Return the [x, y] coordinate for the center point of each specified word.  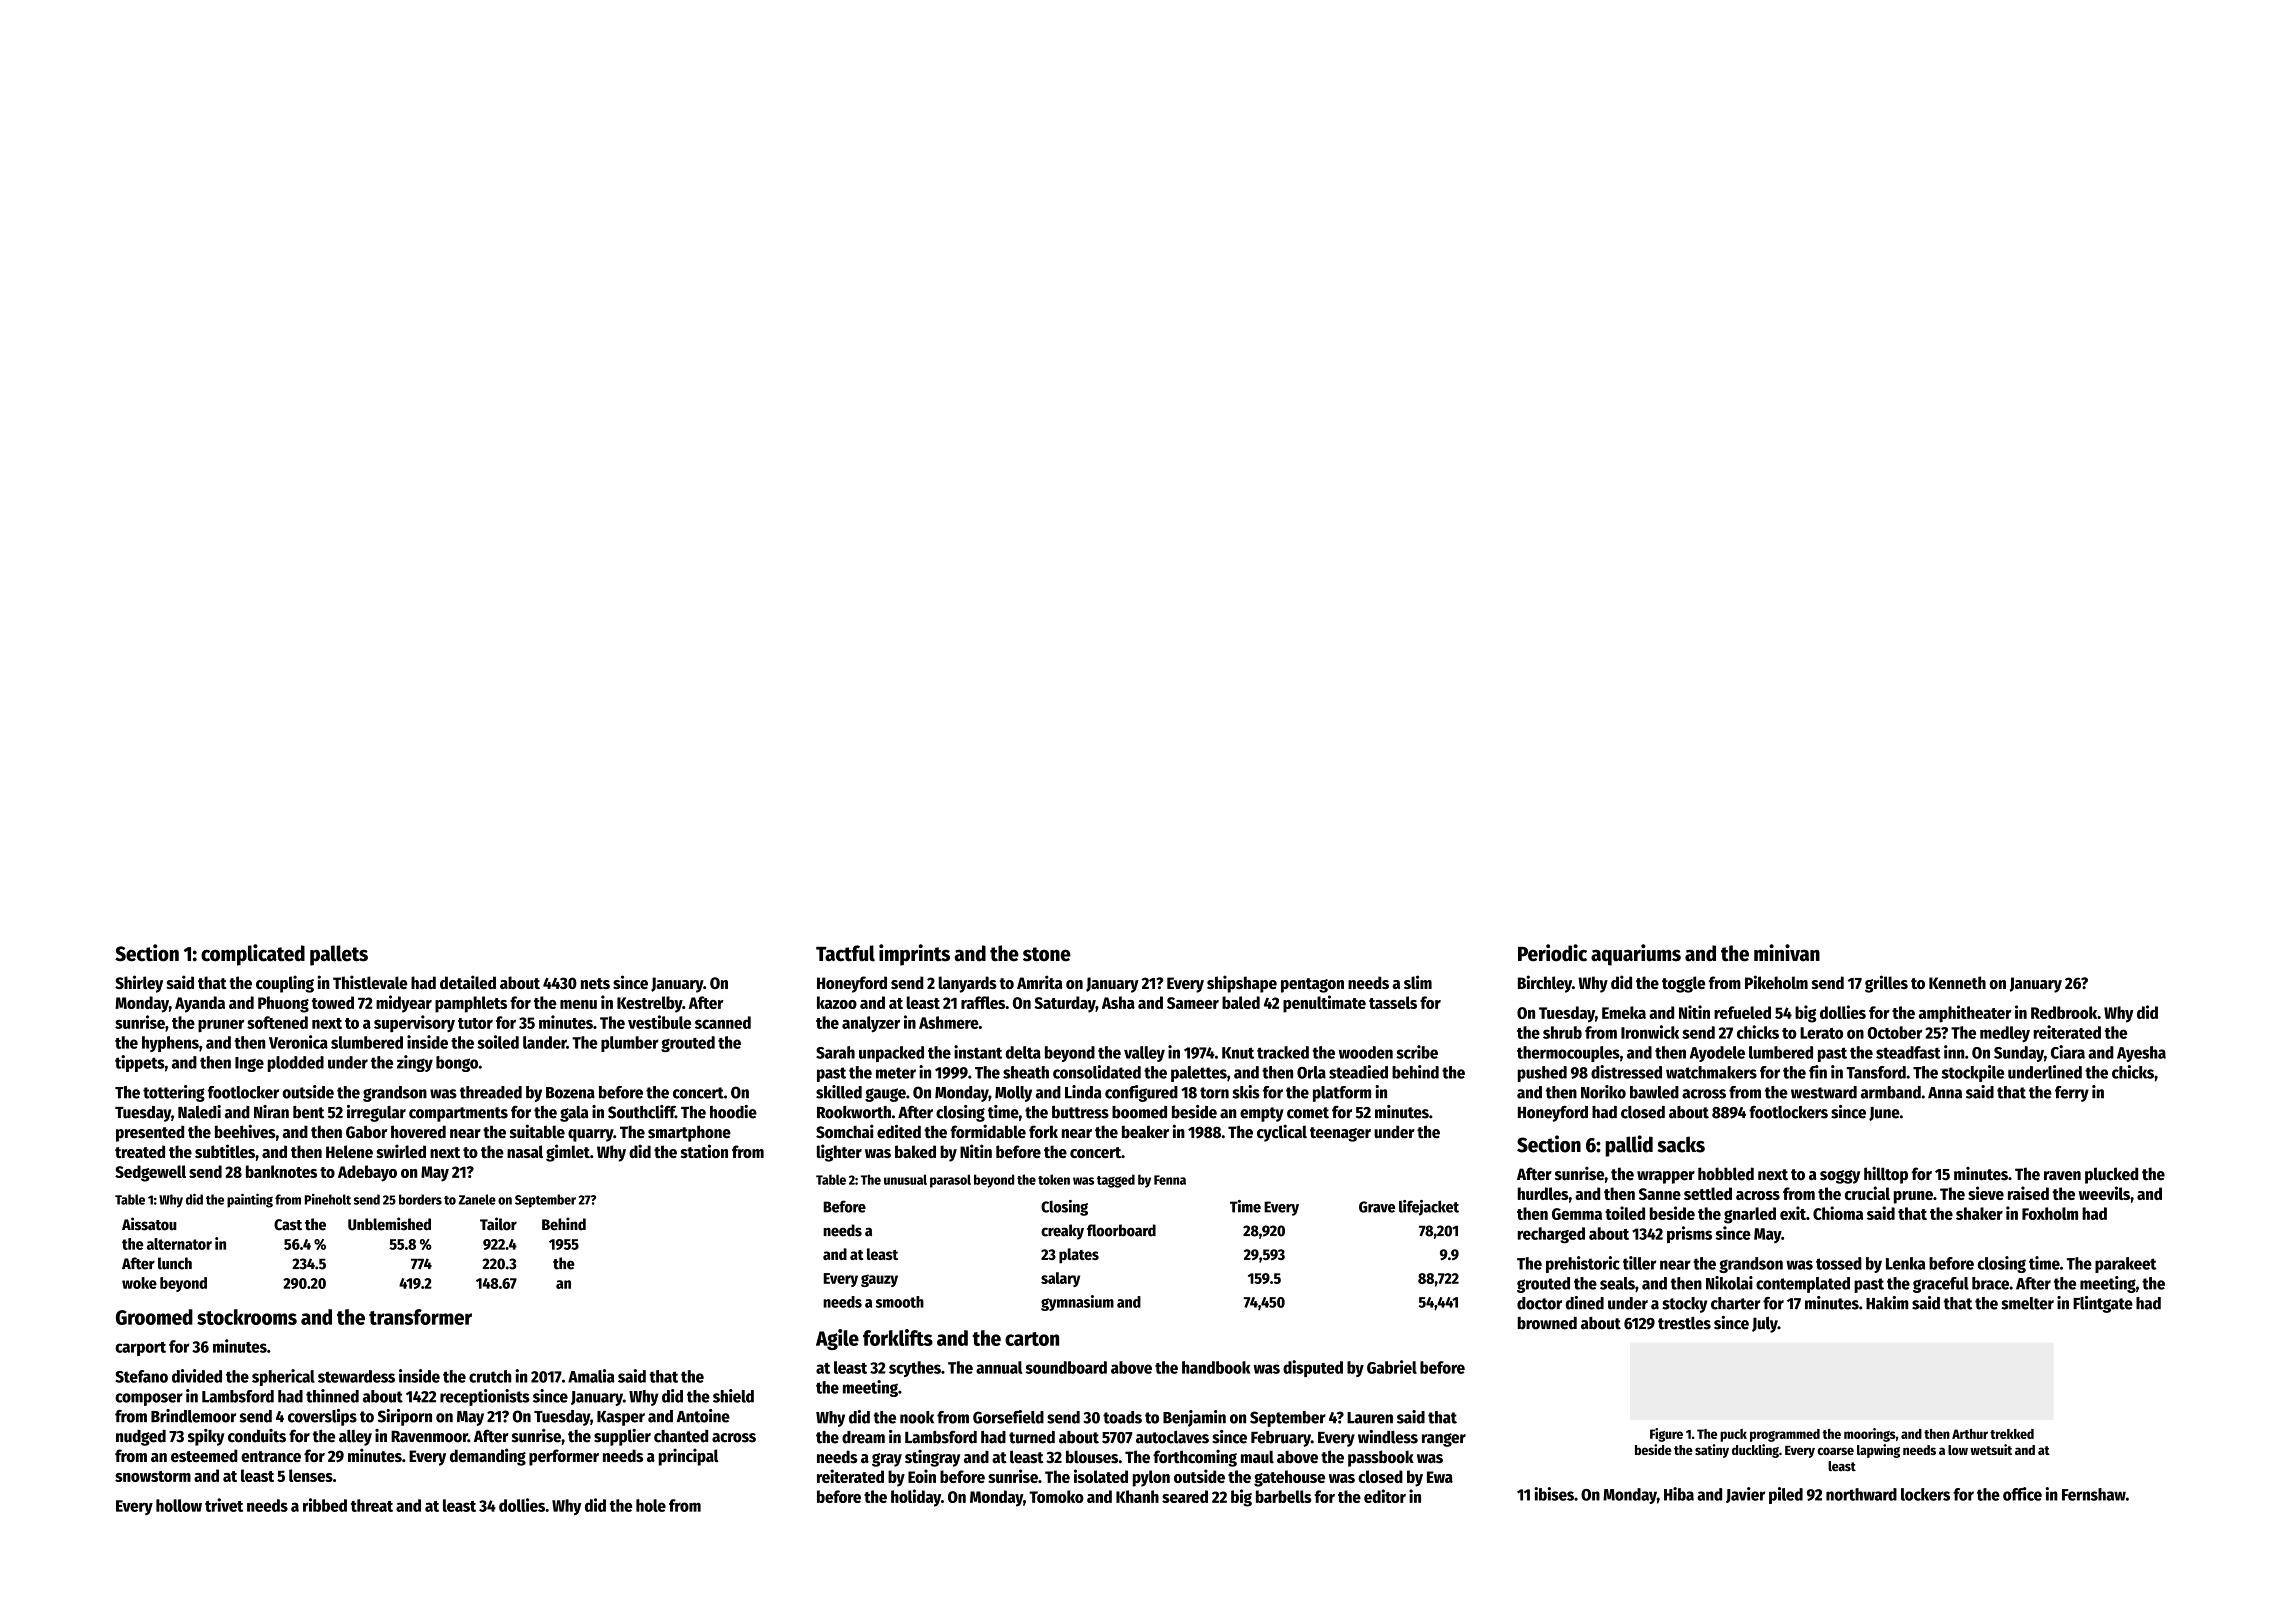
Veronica [298, 1042]
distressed [1626, 1072]
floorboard [1121, 1230]
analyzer [871, 1024]
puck [1733, 1435]
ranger [1444, 1440]
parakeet [2125, 1265]
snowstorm [153, 1476]
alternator [179, 1244]
